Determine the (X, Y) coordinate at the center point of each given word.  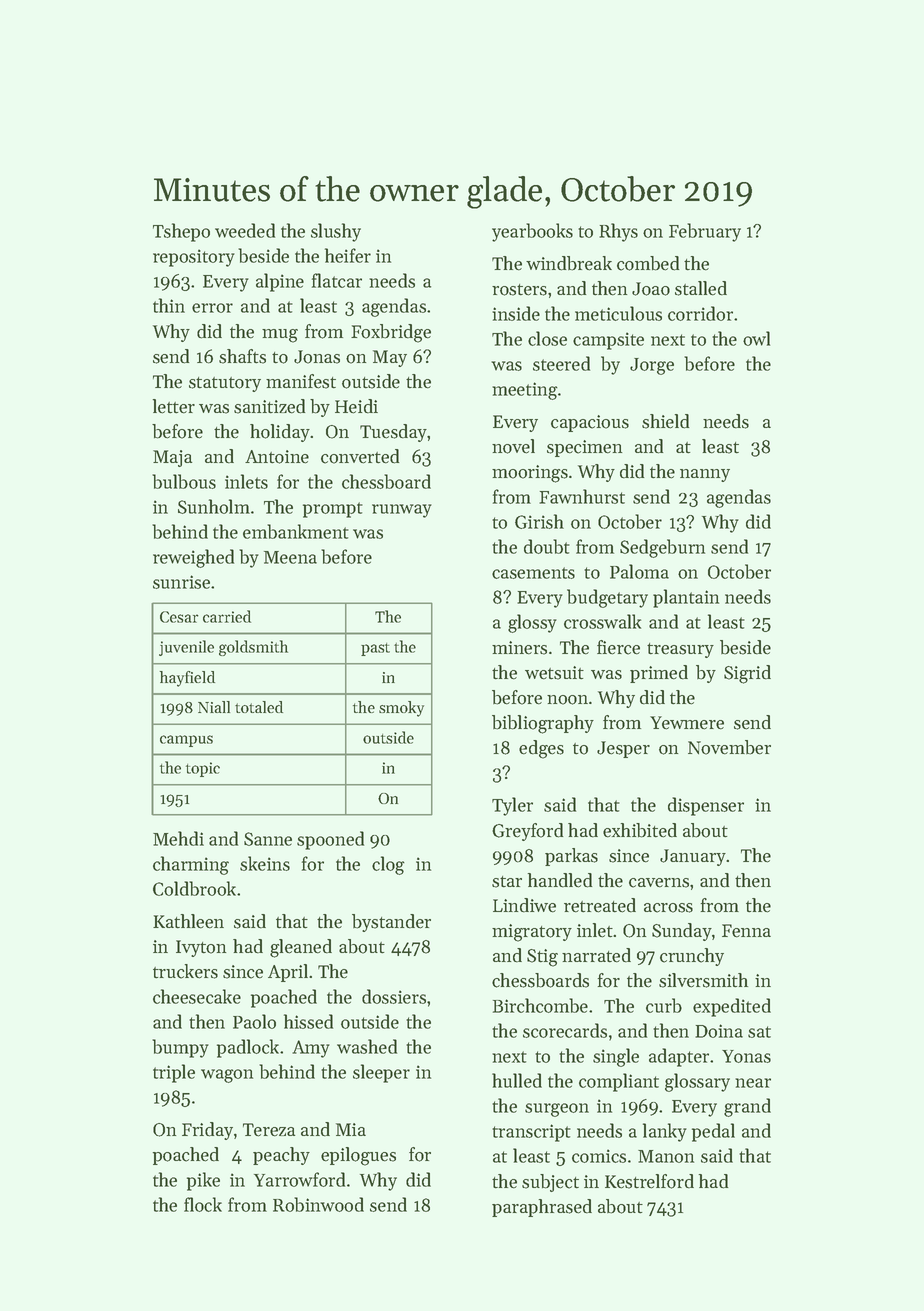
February (705, 232)
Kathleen (188, 921)
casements (533, 573)
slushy (336, 232)
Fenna (746, 931)
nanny (705, 475)
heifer (348, 255)
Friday (207, 1131)
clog (388, 865)
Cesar (179, 617)
